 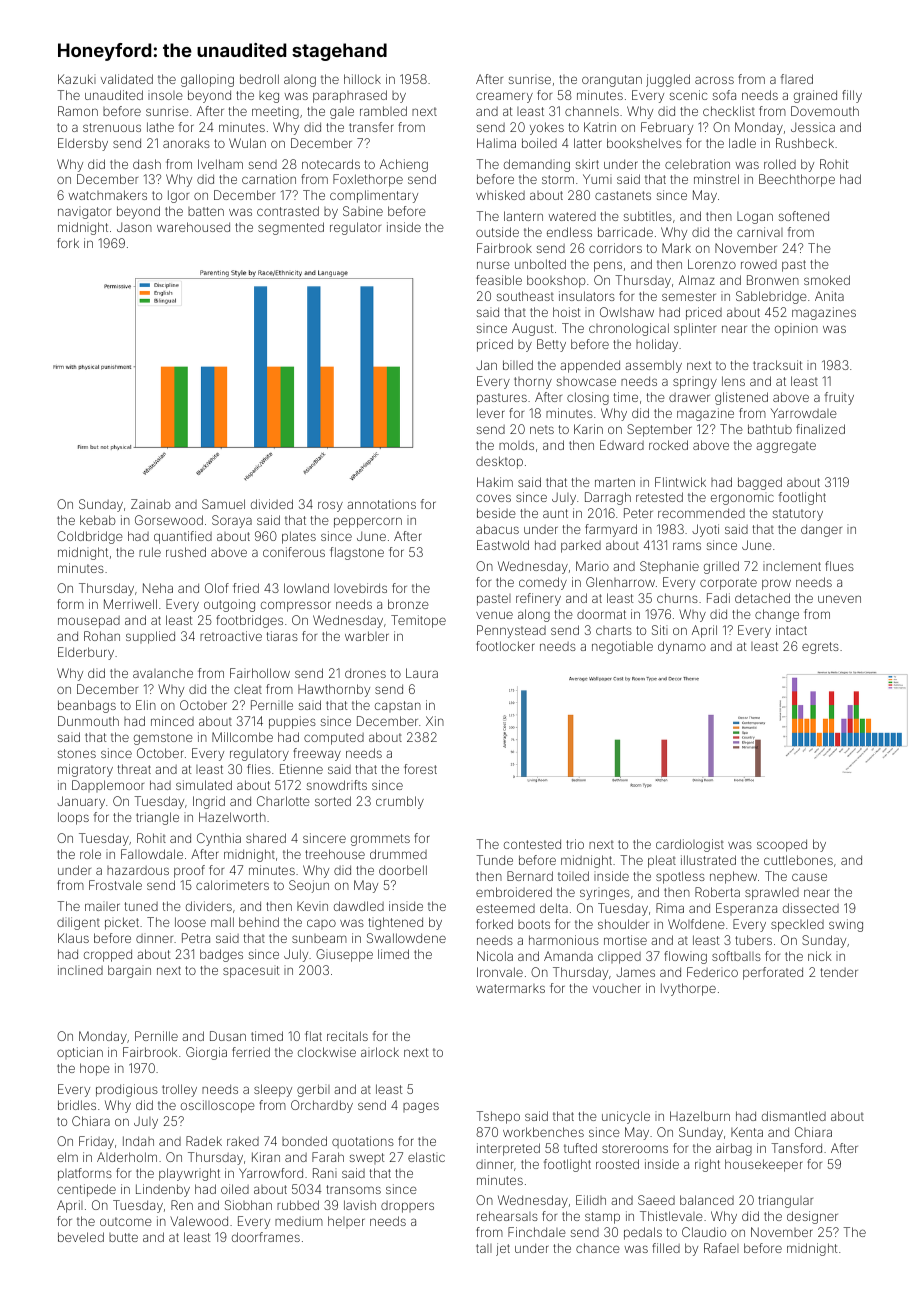 I want to click on inclement, so click(x=792, y=566).
